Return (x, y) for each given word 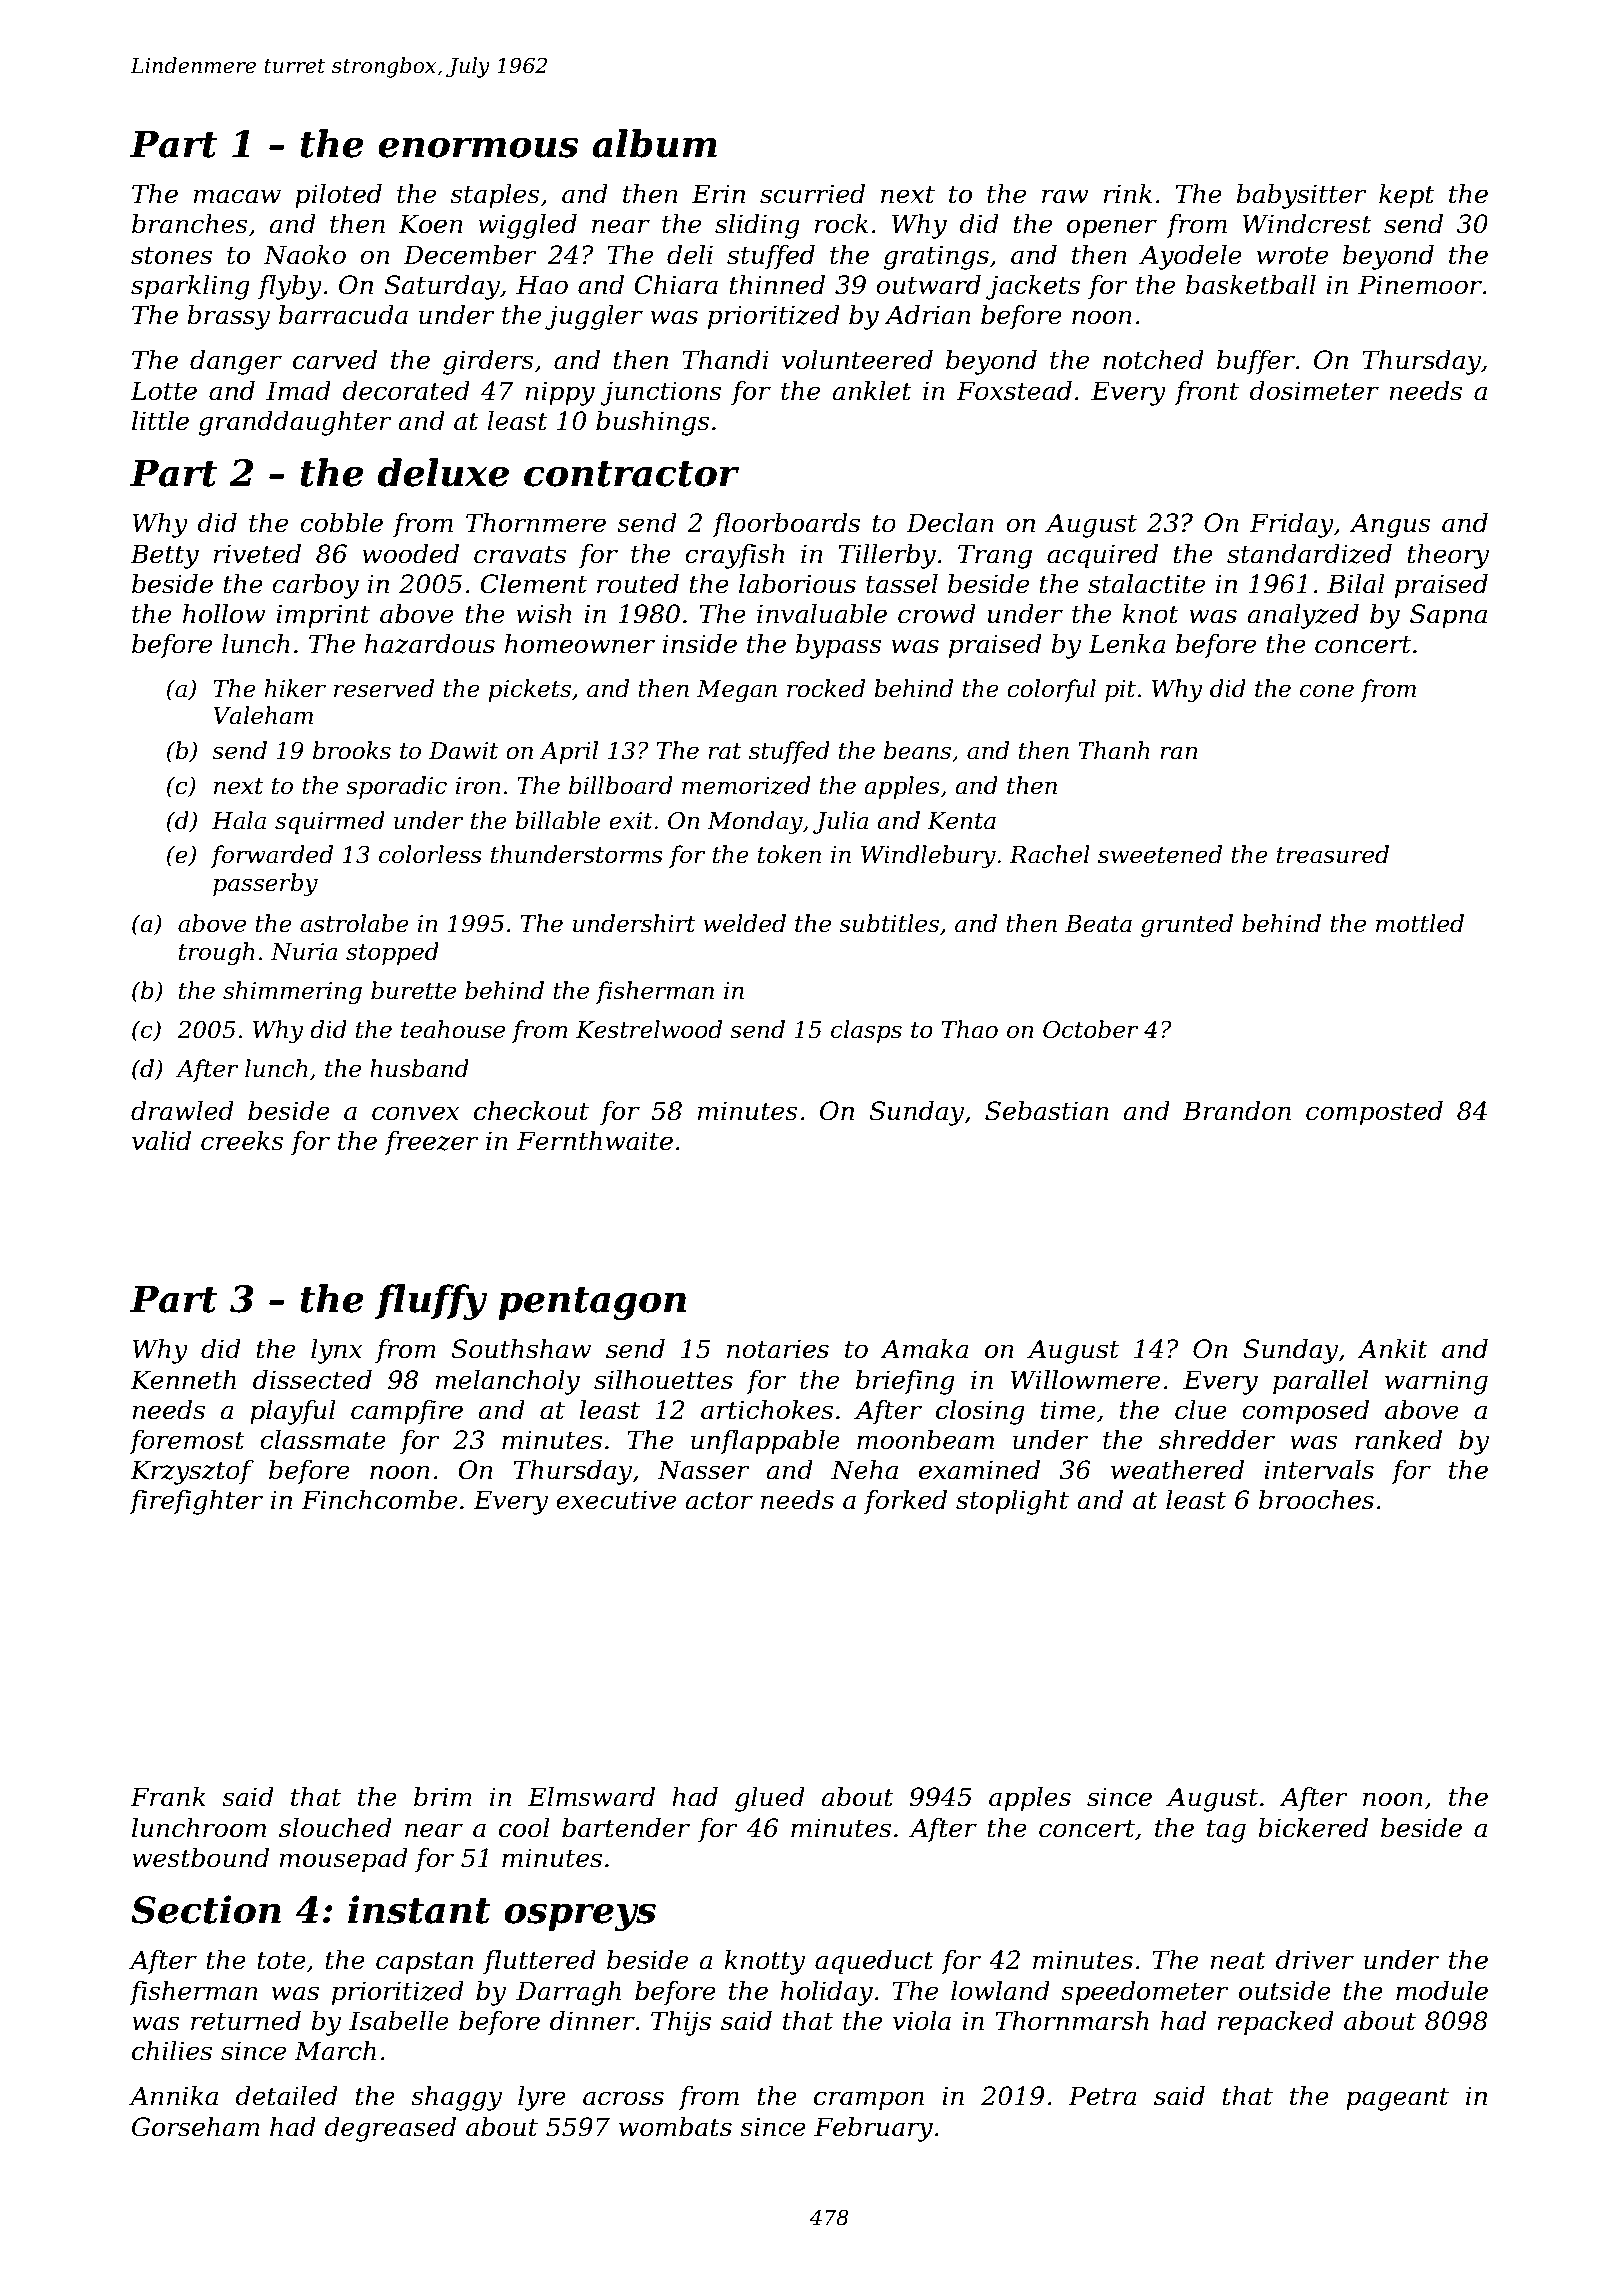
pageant (1397, 2099)
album (654, 143)
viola (922, 2021)
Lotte (163, 391)
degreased (390, 2129)
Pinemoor (1420, 285)
